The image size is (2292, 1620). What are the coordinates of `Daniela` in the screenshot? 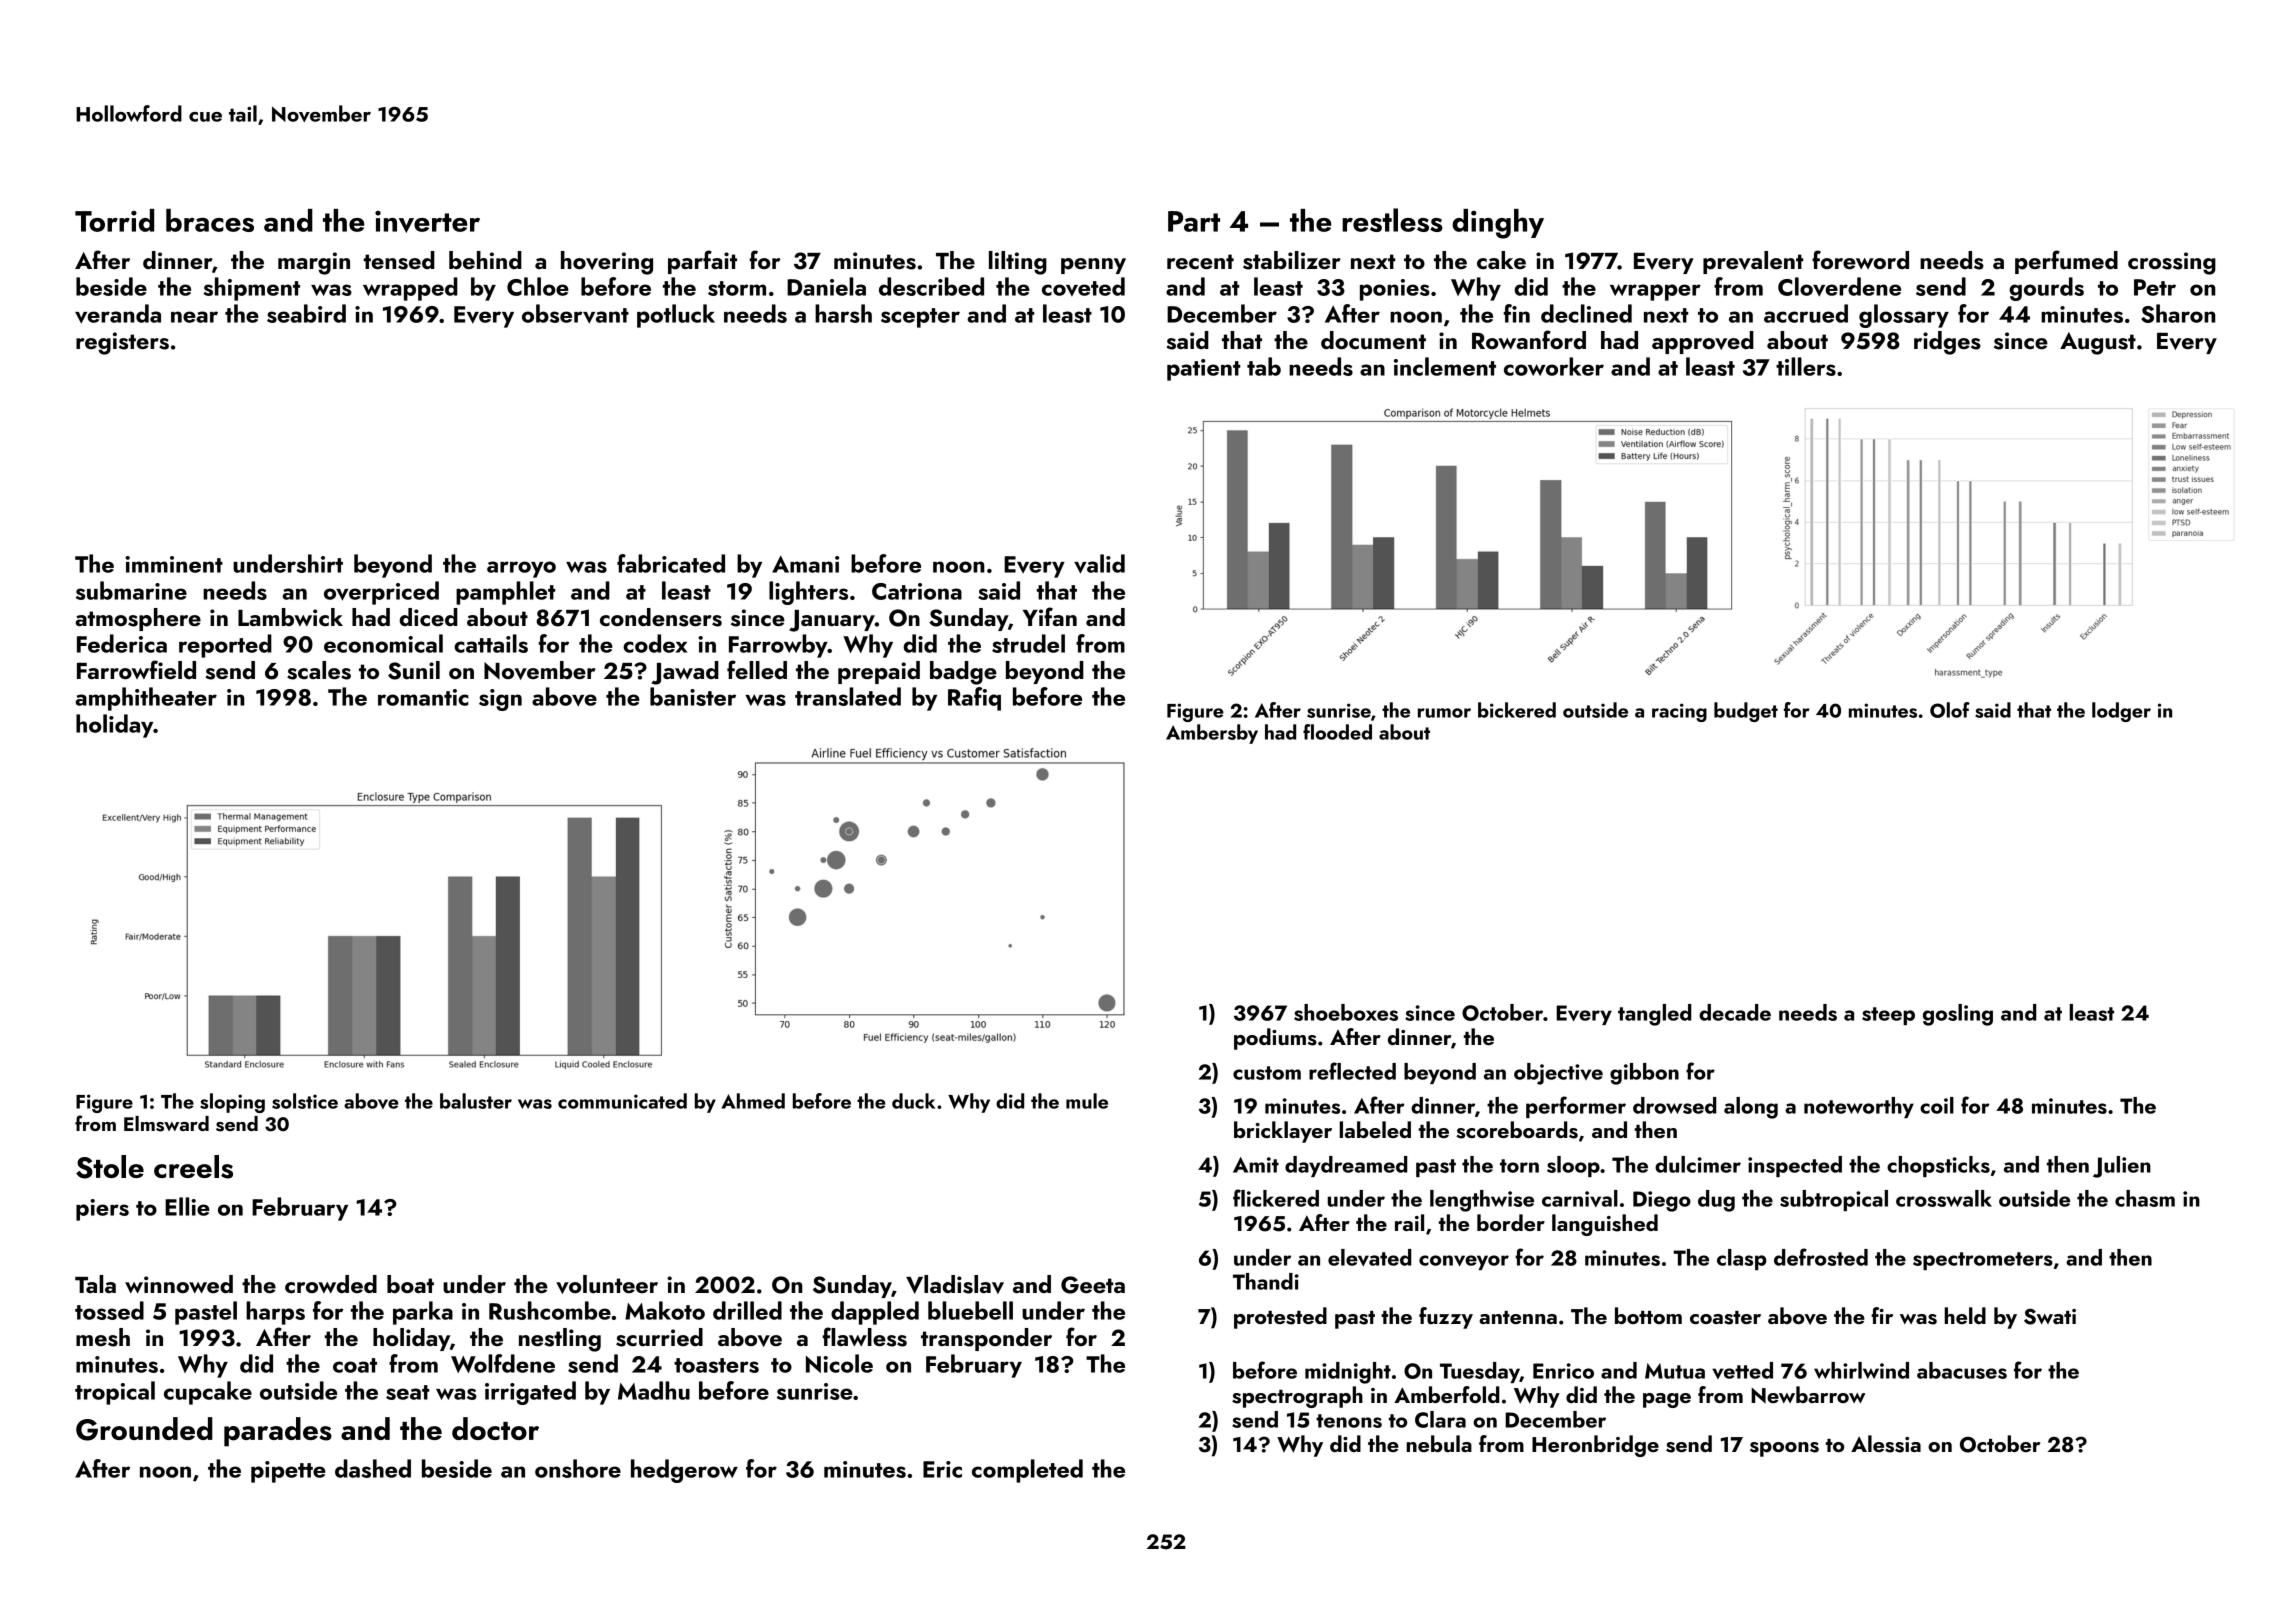 It's located at (826, 286).
